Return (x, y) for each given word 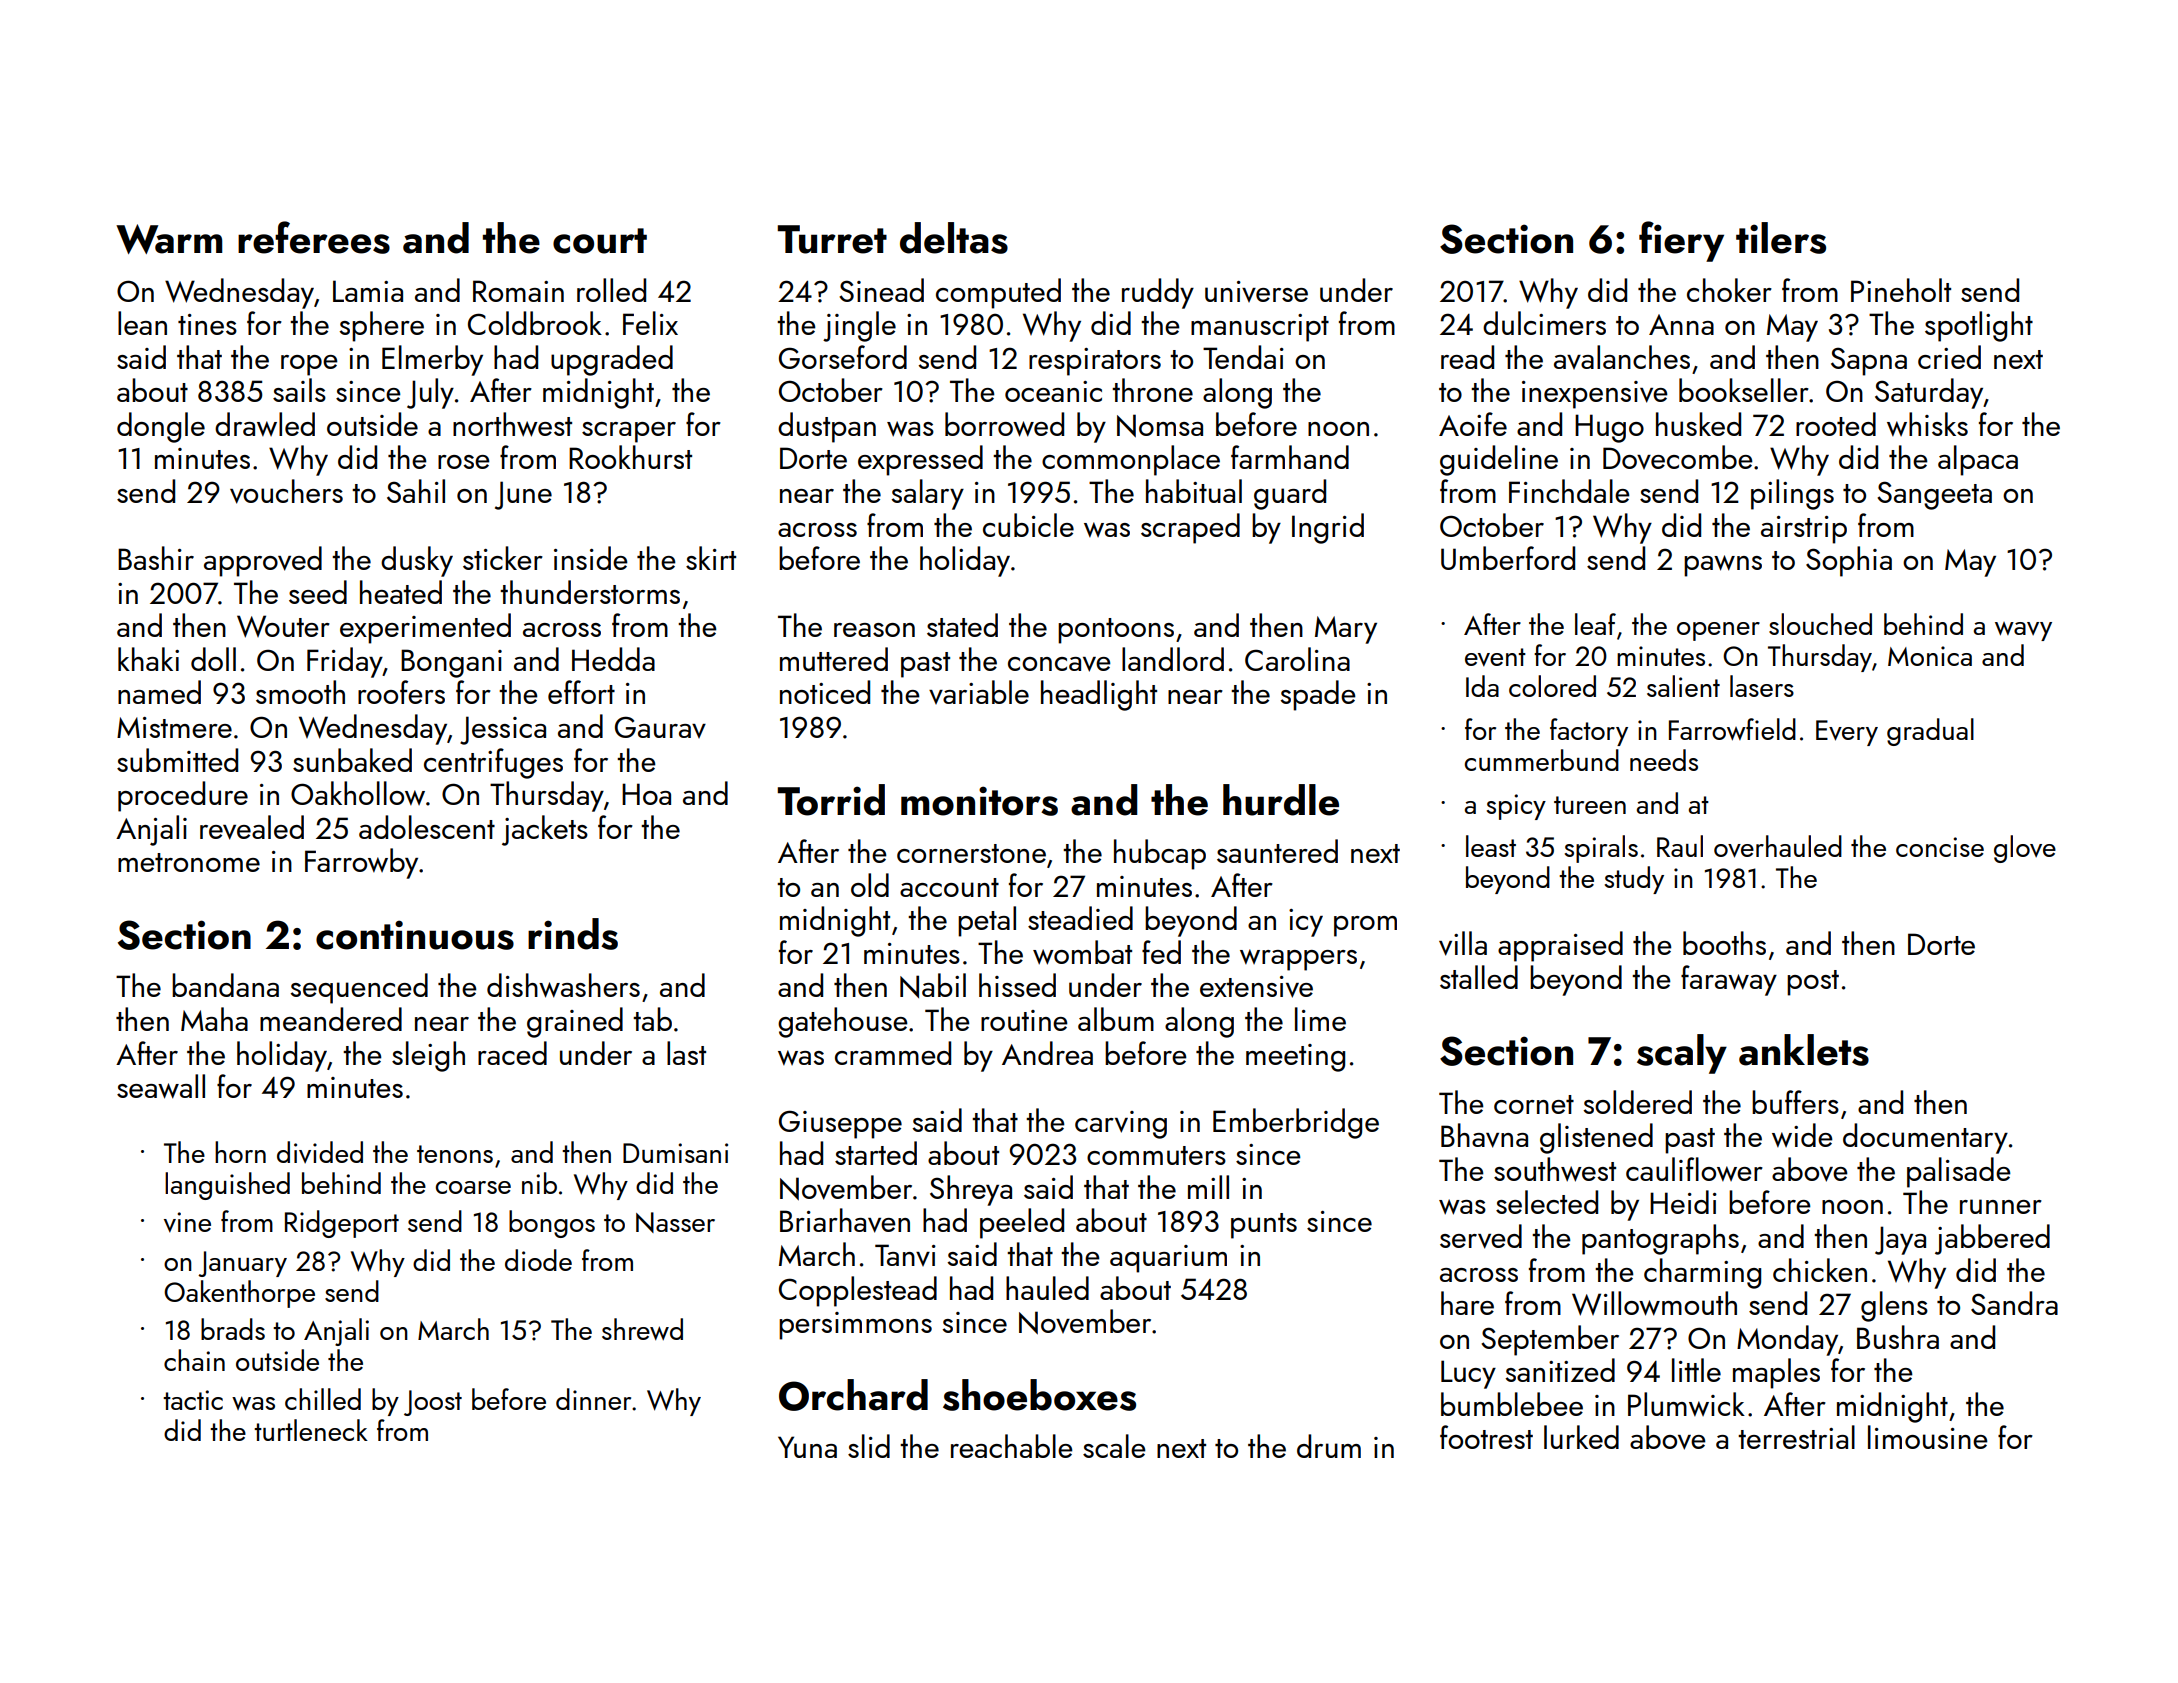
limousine (1928, 1437)
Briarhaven (845, 1220)
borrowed (1004, 424)
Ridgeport (342, 1224)
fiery (1681, 241)
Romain (518, 291)
